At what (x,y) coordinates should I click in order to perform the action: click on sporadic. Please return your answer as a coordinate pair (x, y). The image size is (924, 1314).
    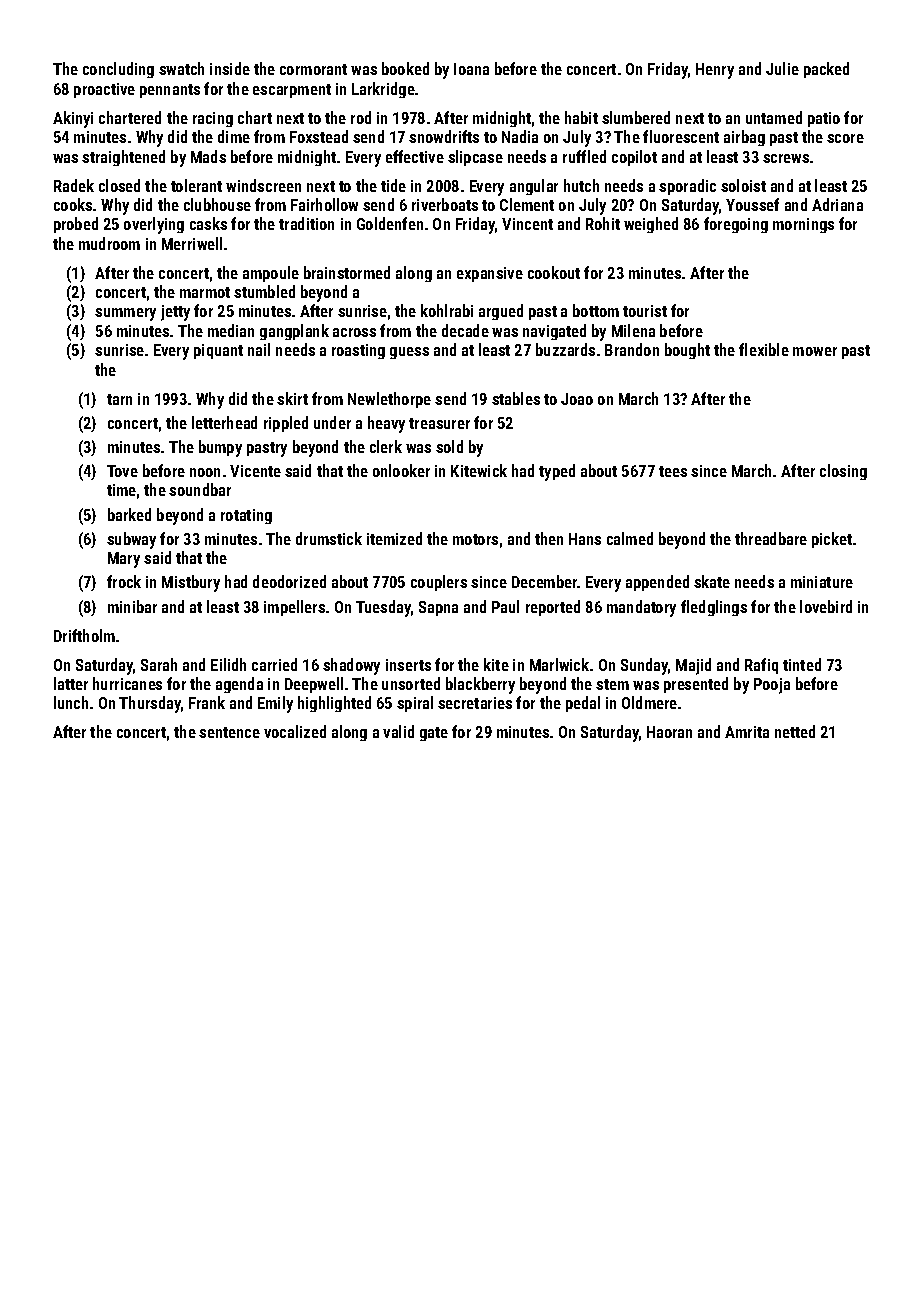
    Looking at the image, I should click on (687, 187).
